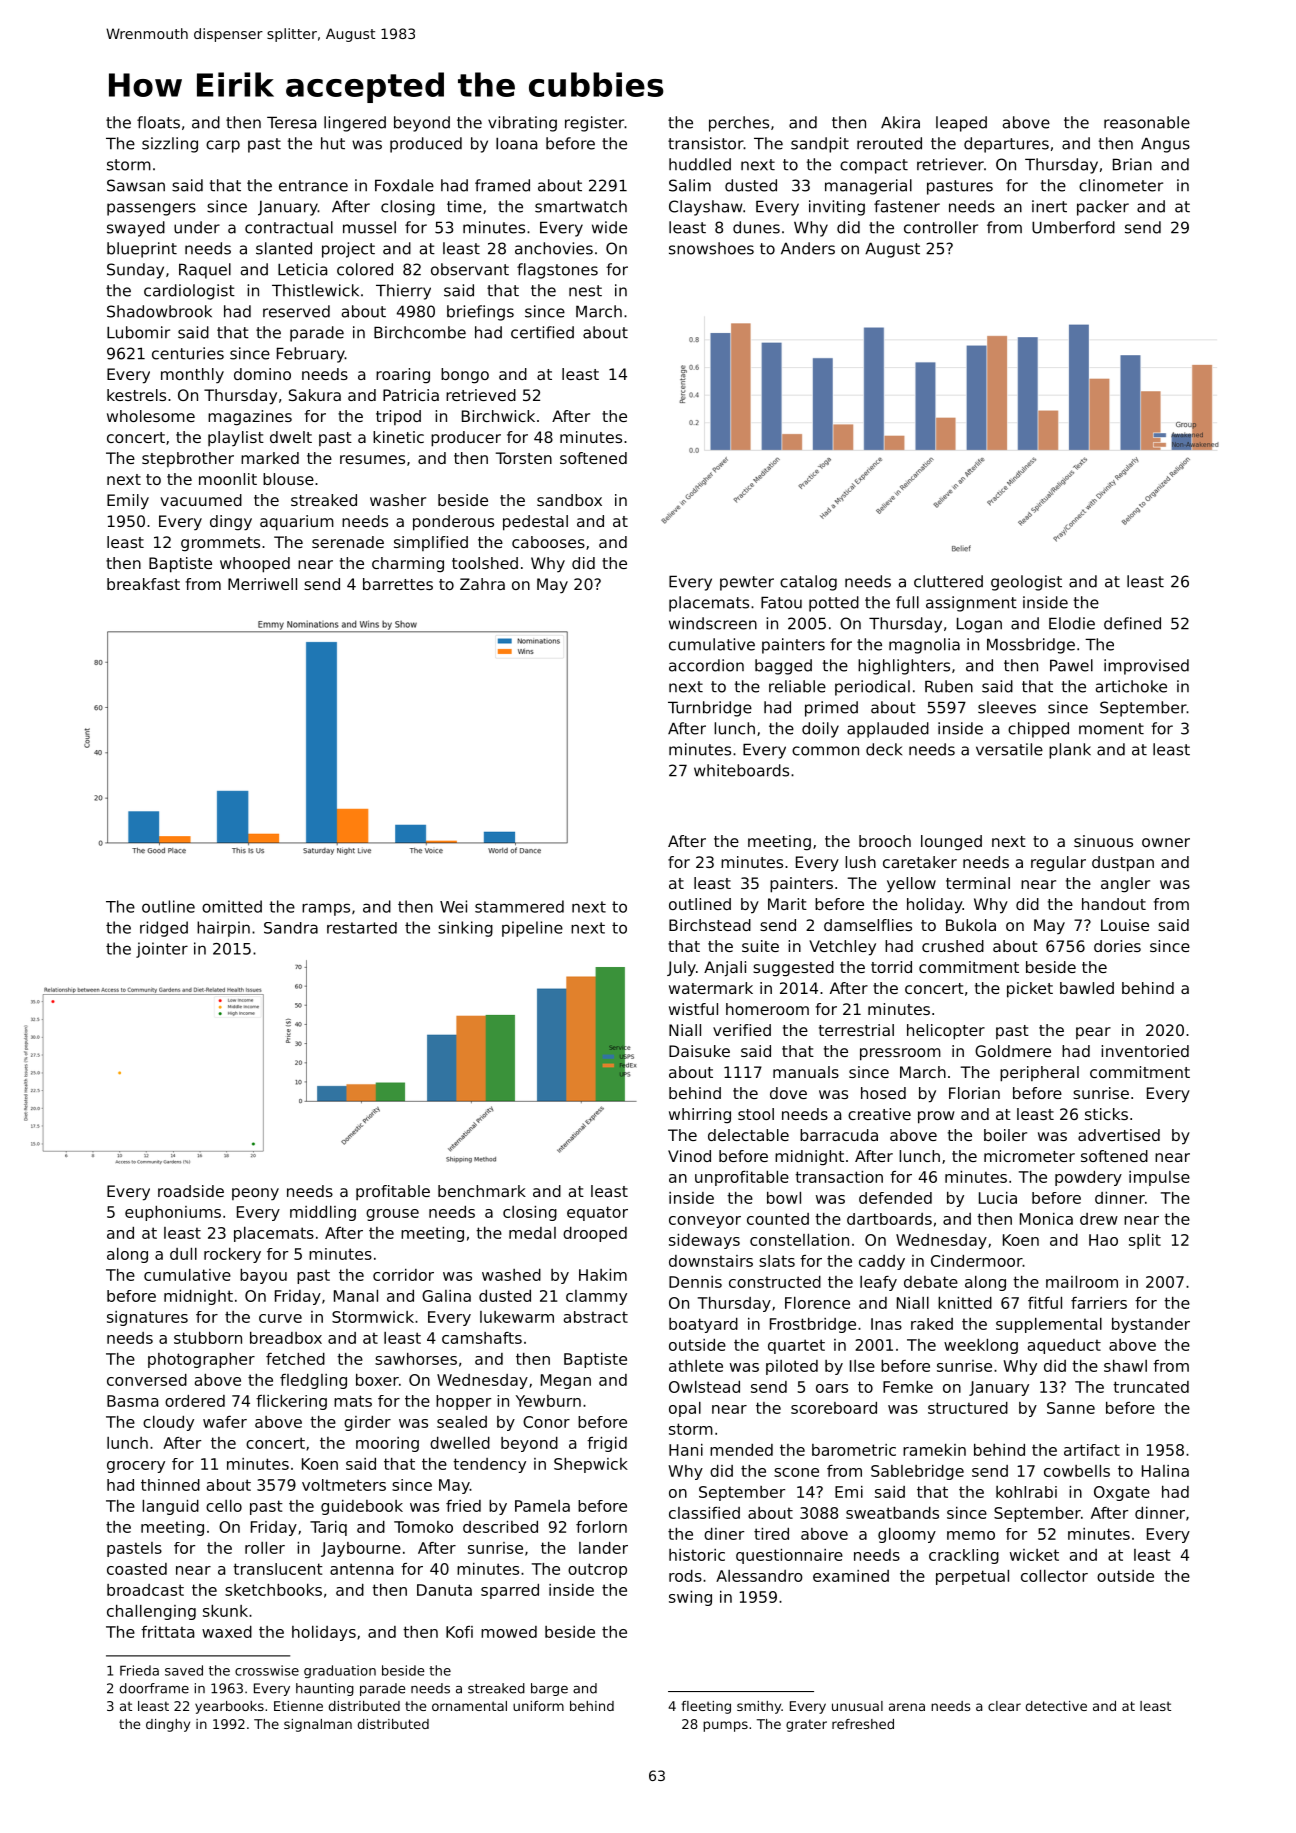  What do you see at coordinates (1151, 1387) in the screenshot?
I see `truncated` at bounding box center [1151, 1387].
